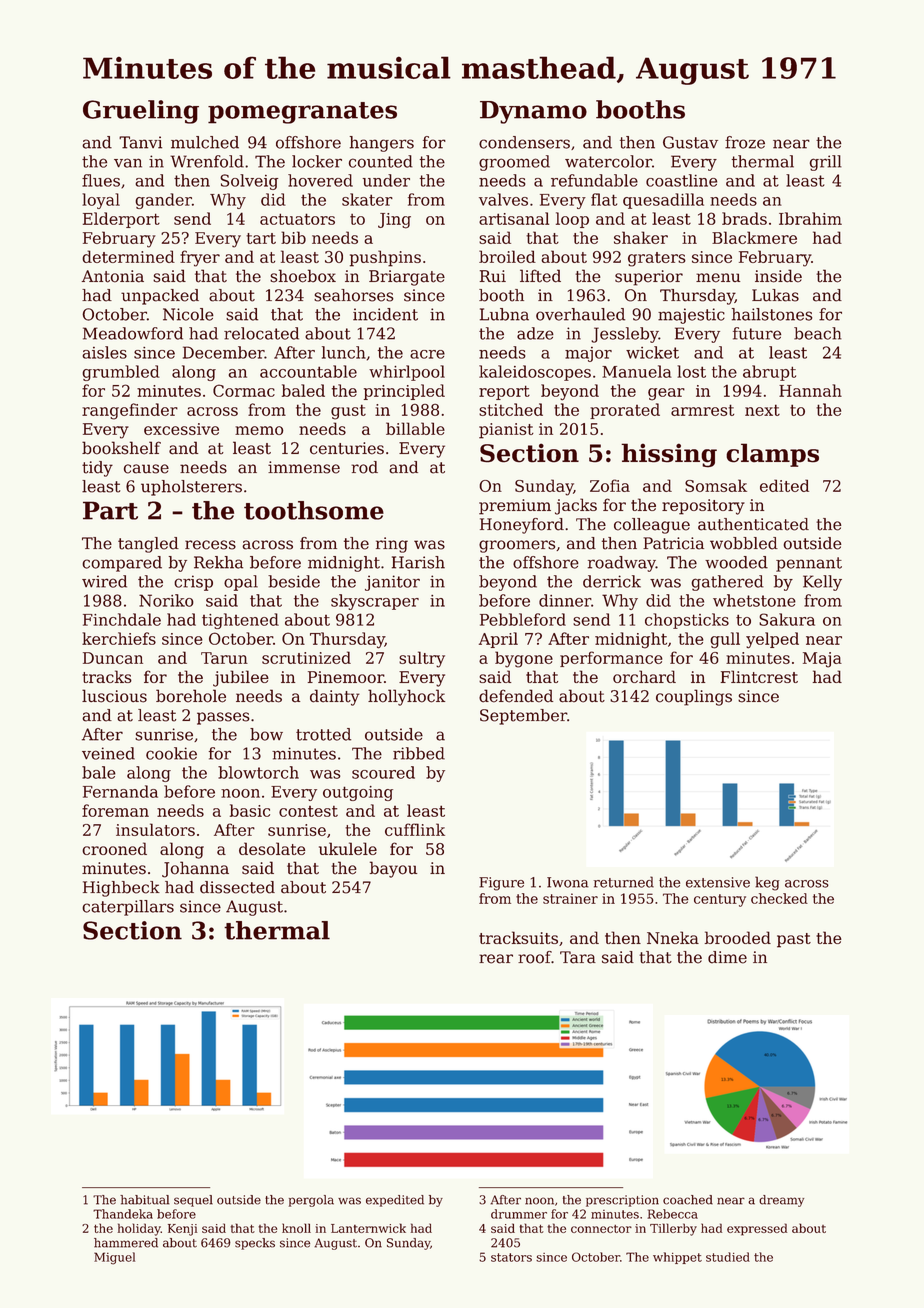 The image size is (924, 1308). Describe the element at coordinates (745, 142) in the screenshot. I see `froze` at that location.
